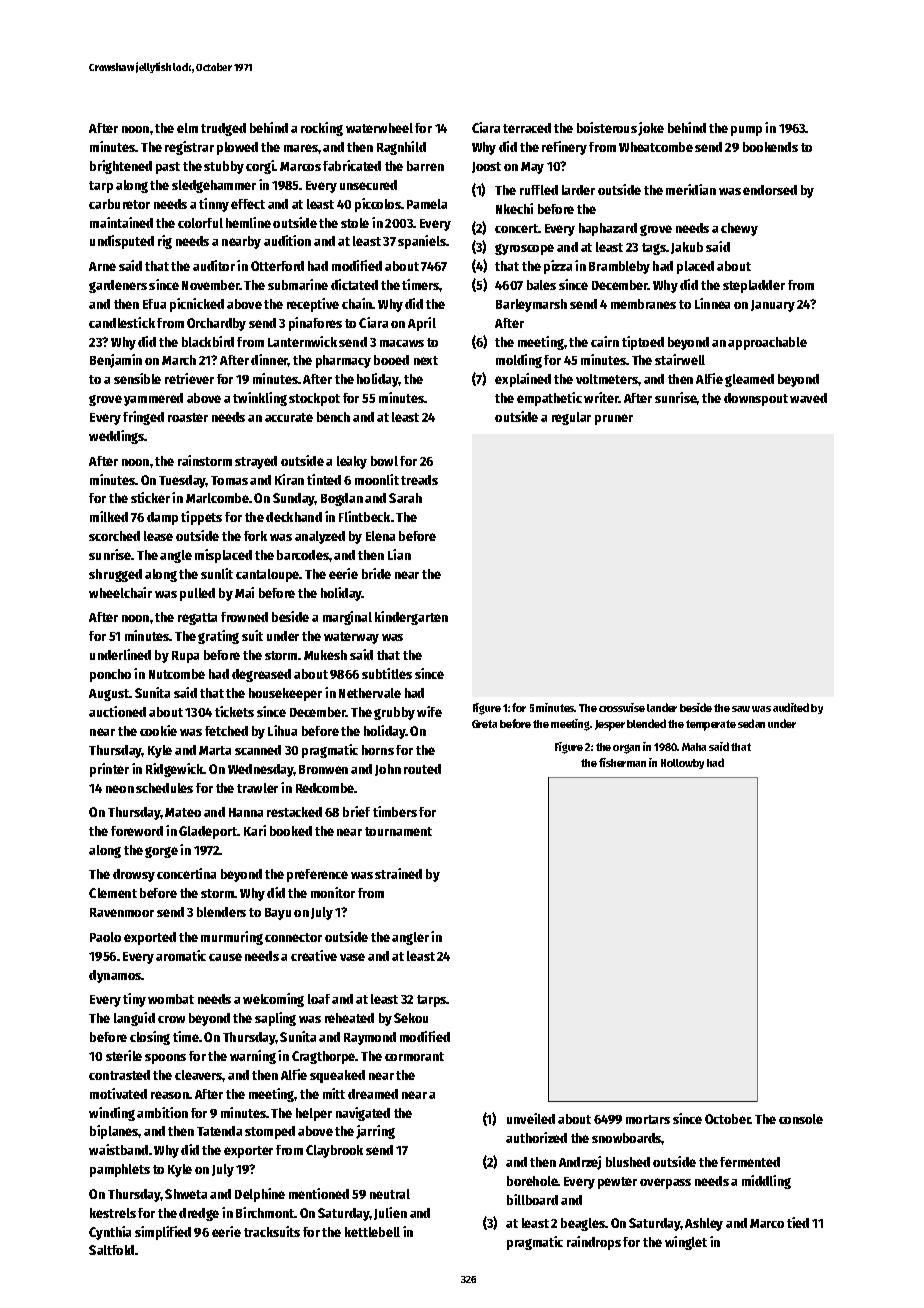 The height and width of the screenshot is (1308, 924). I want to click on Greta, so click(484, 724).
